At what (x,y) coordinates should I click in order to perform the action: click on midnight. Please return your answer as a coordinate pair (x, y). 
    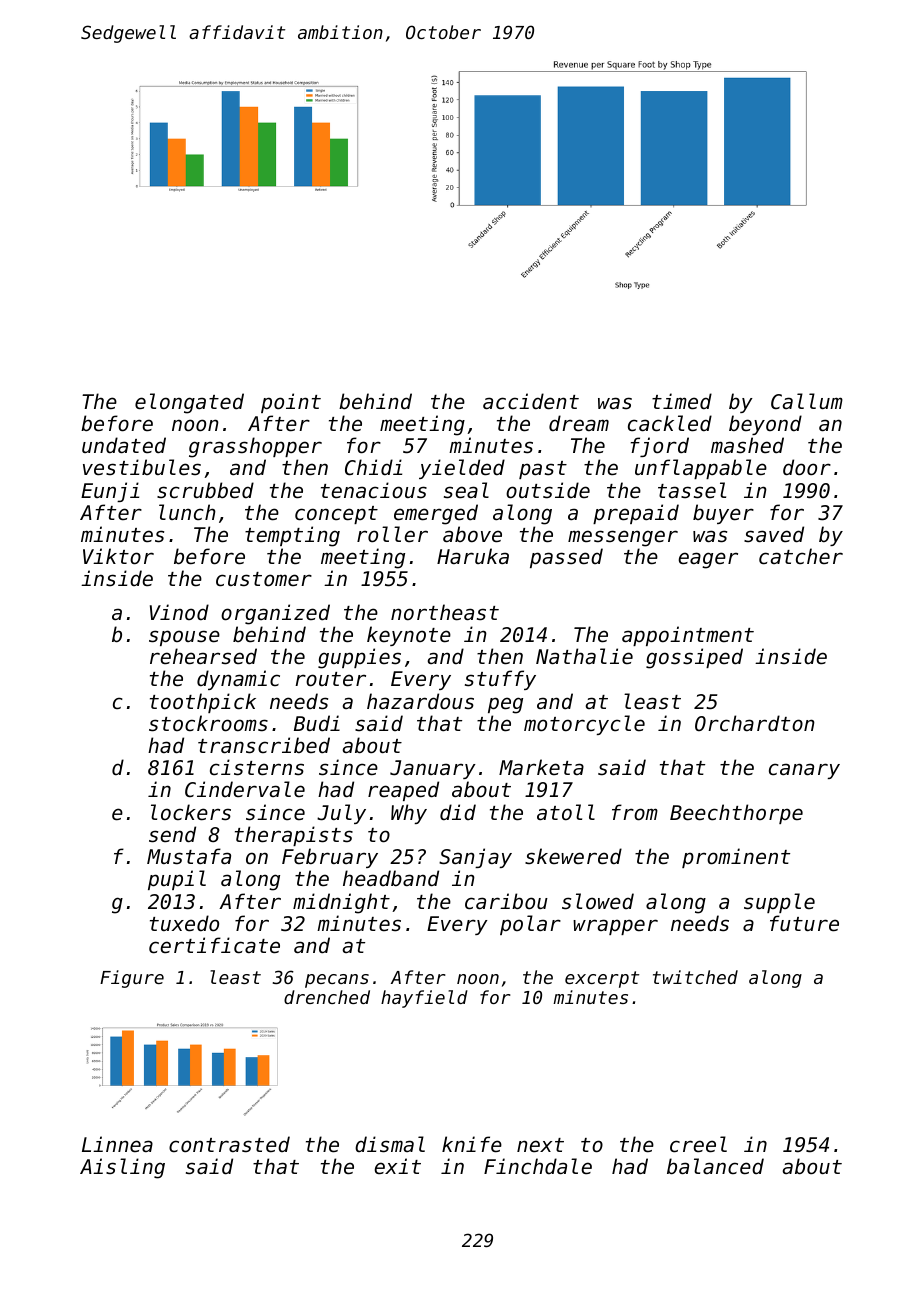
    Looking at the image, I should click on (341, 903).
